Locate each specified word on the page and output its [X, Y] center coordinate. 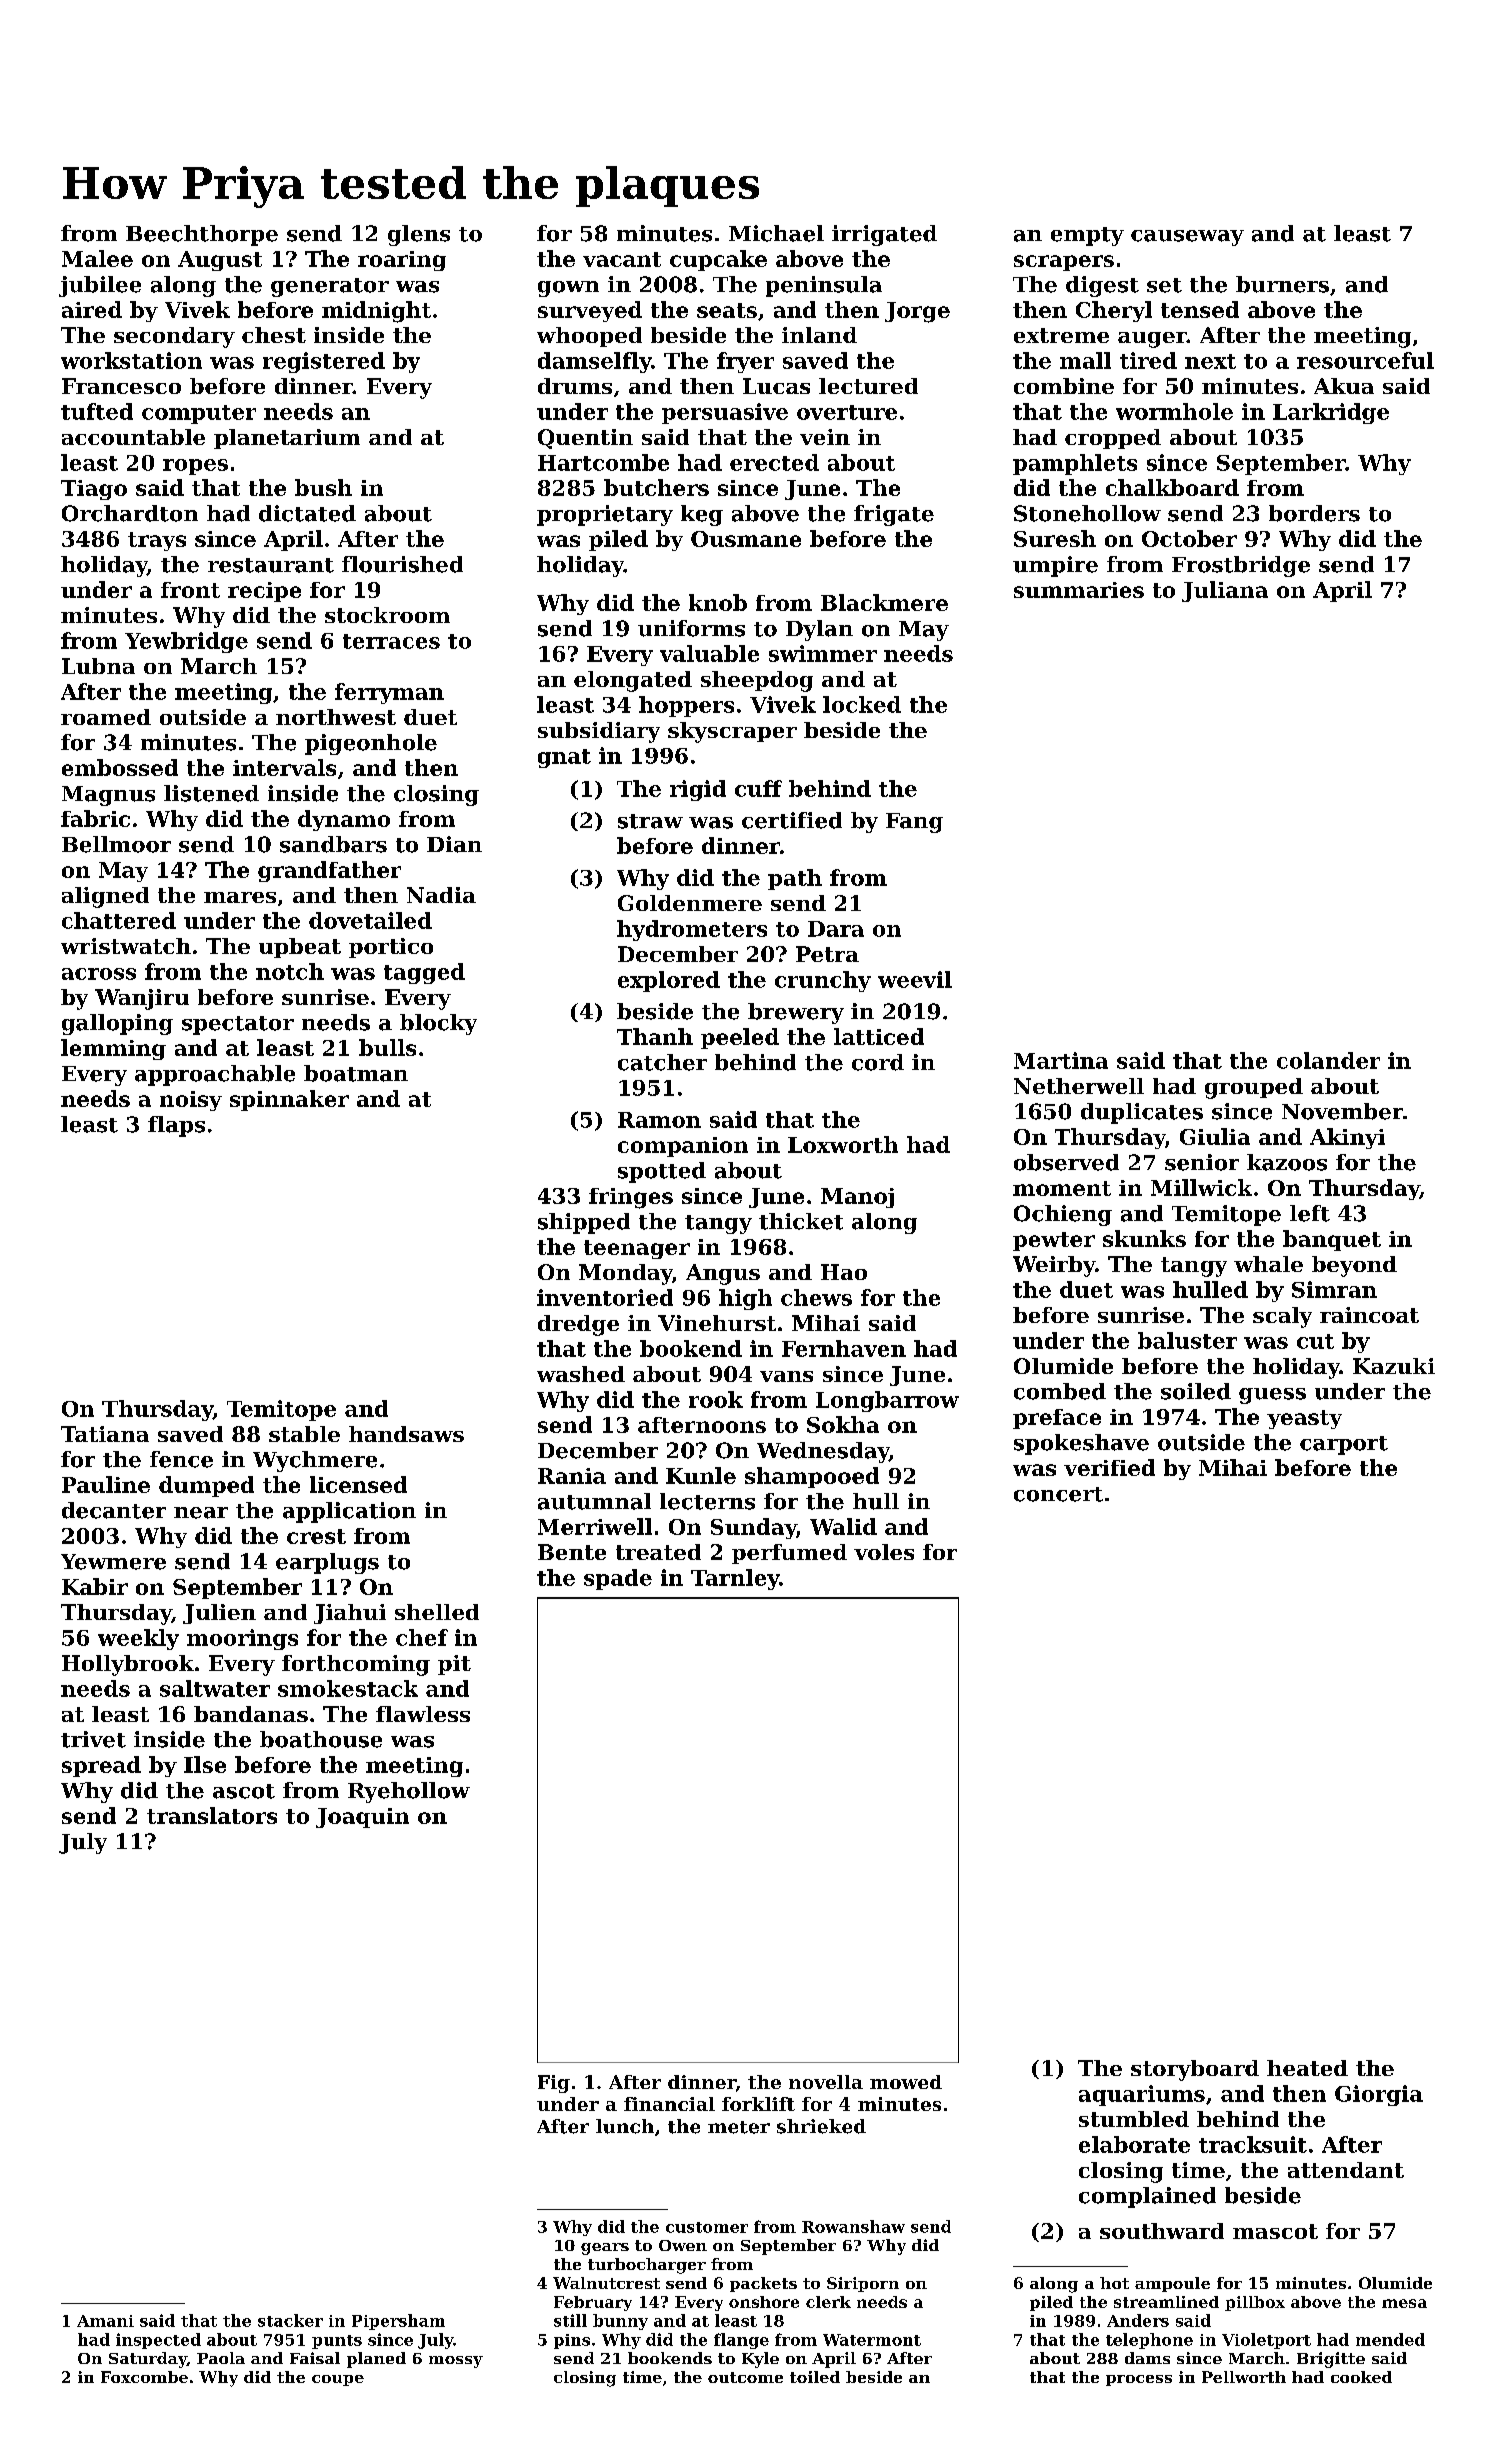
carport [1344, 1445]
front [190, 590]
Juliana [1225, 591]
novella [826, 2082]
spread [101, 1766]
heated [1307, 2068]
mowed [906, 2082]
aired [92, 309]
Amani [105, 2321]
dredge [578, 1325]
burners [1282, 284]
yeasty [1304, 1419]
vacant [622, 259]
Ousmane [746, 539]
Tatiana [105, 1434]
